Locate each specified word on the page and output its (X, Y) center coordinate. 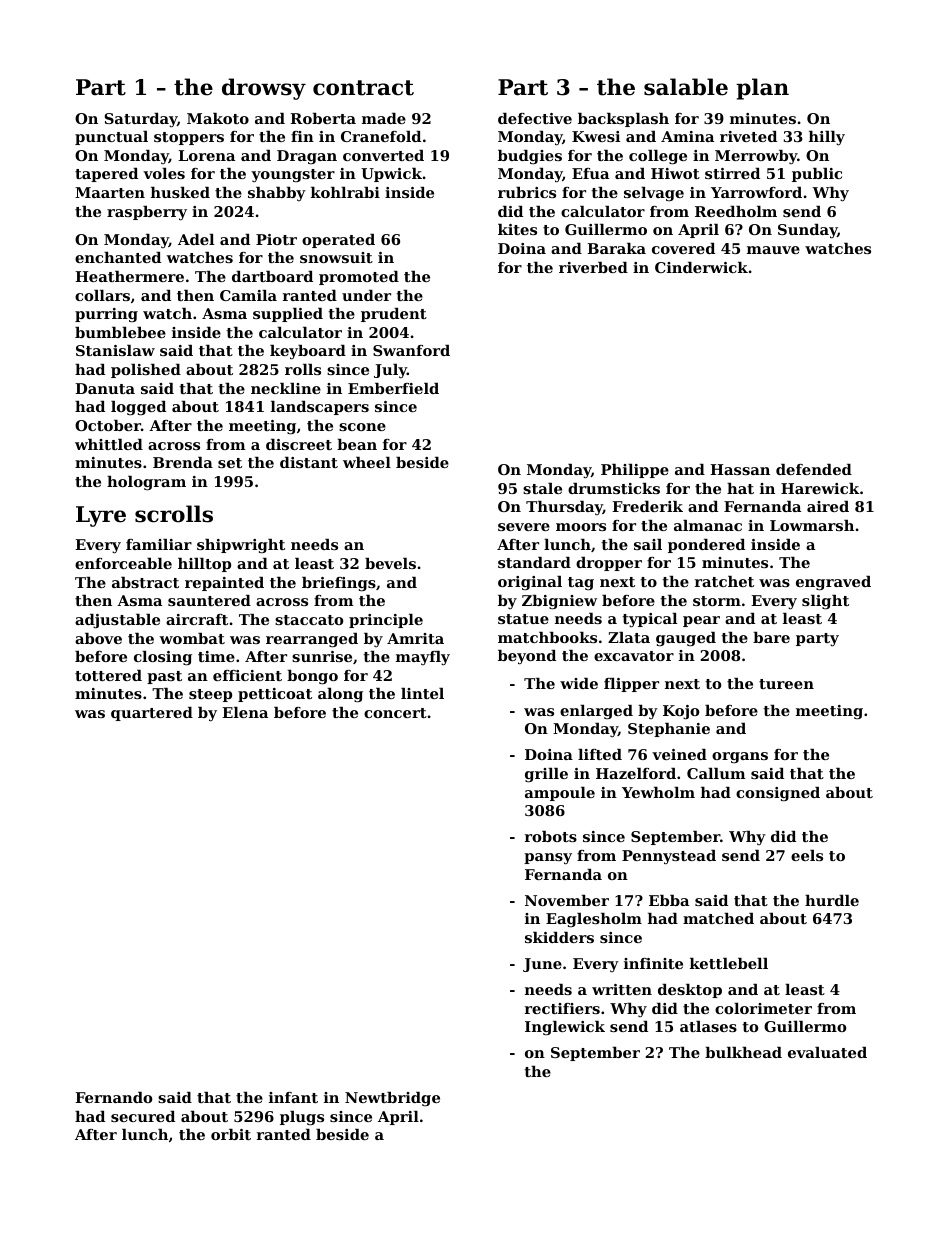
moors (581, 527)
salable (686, 87)
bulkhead (743, 1052)
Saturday (140, 120)
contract (363, 88)
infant (293, 1097)
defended (814, 469)
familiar (159, 544)
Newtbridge (392, 1099)
